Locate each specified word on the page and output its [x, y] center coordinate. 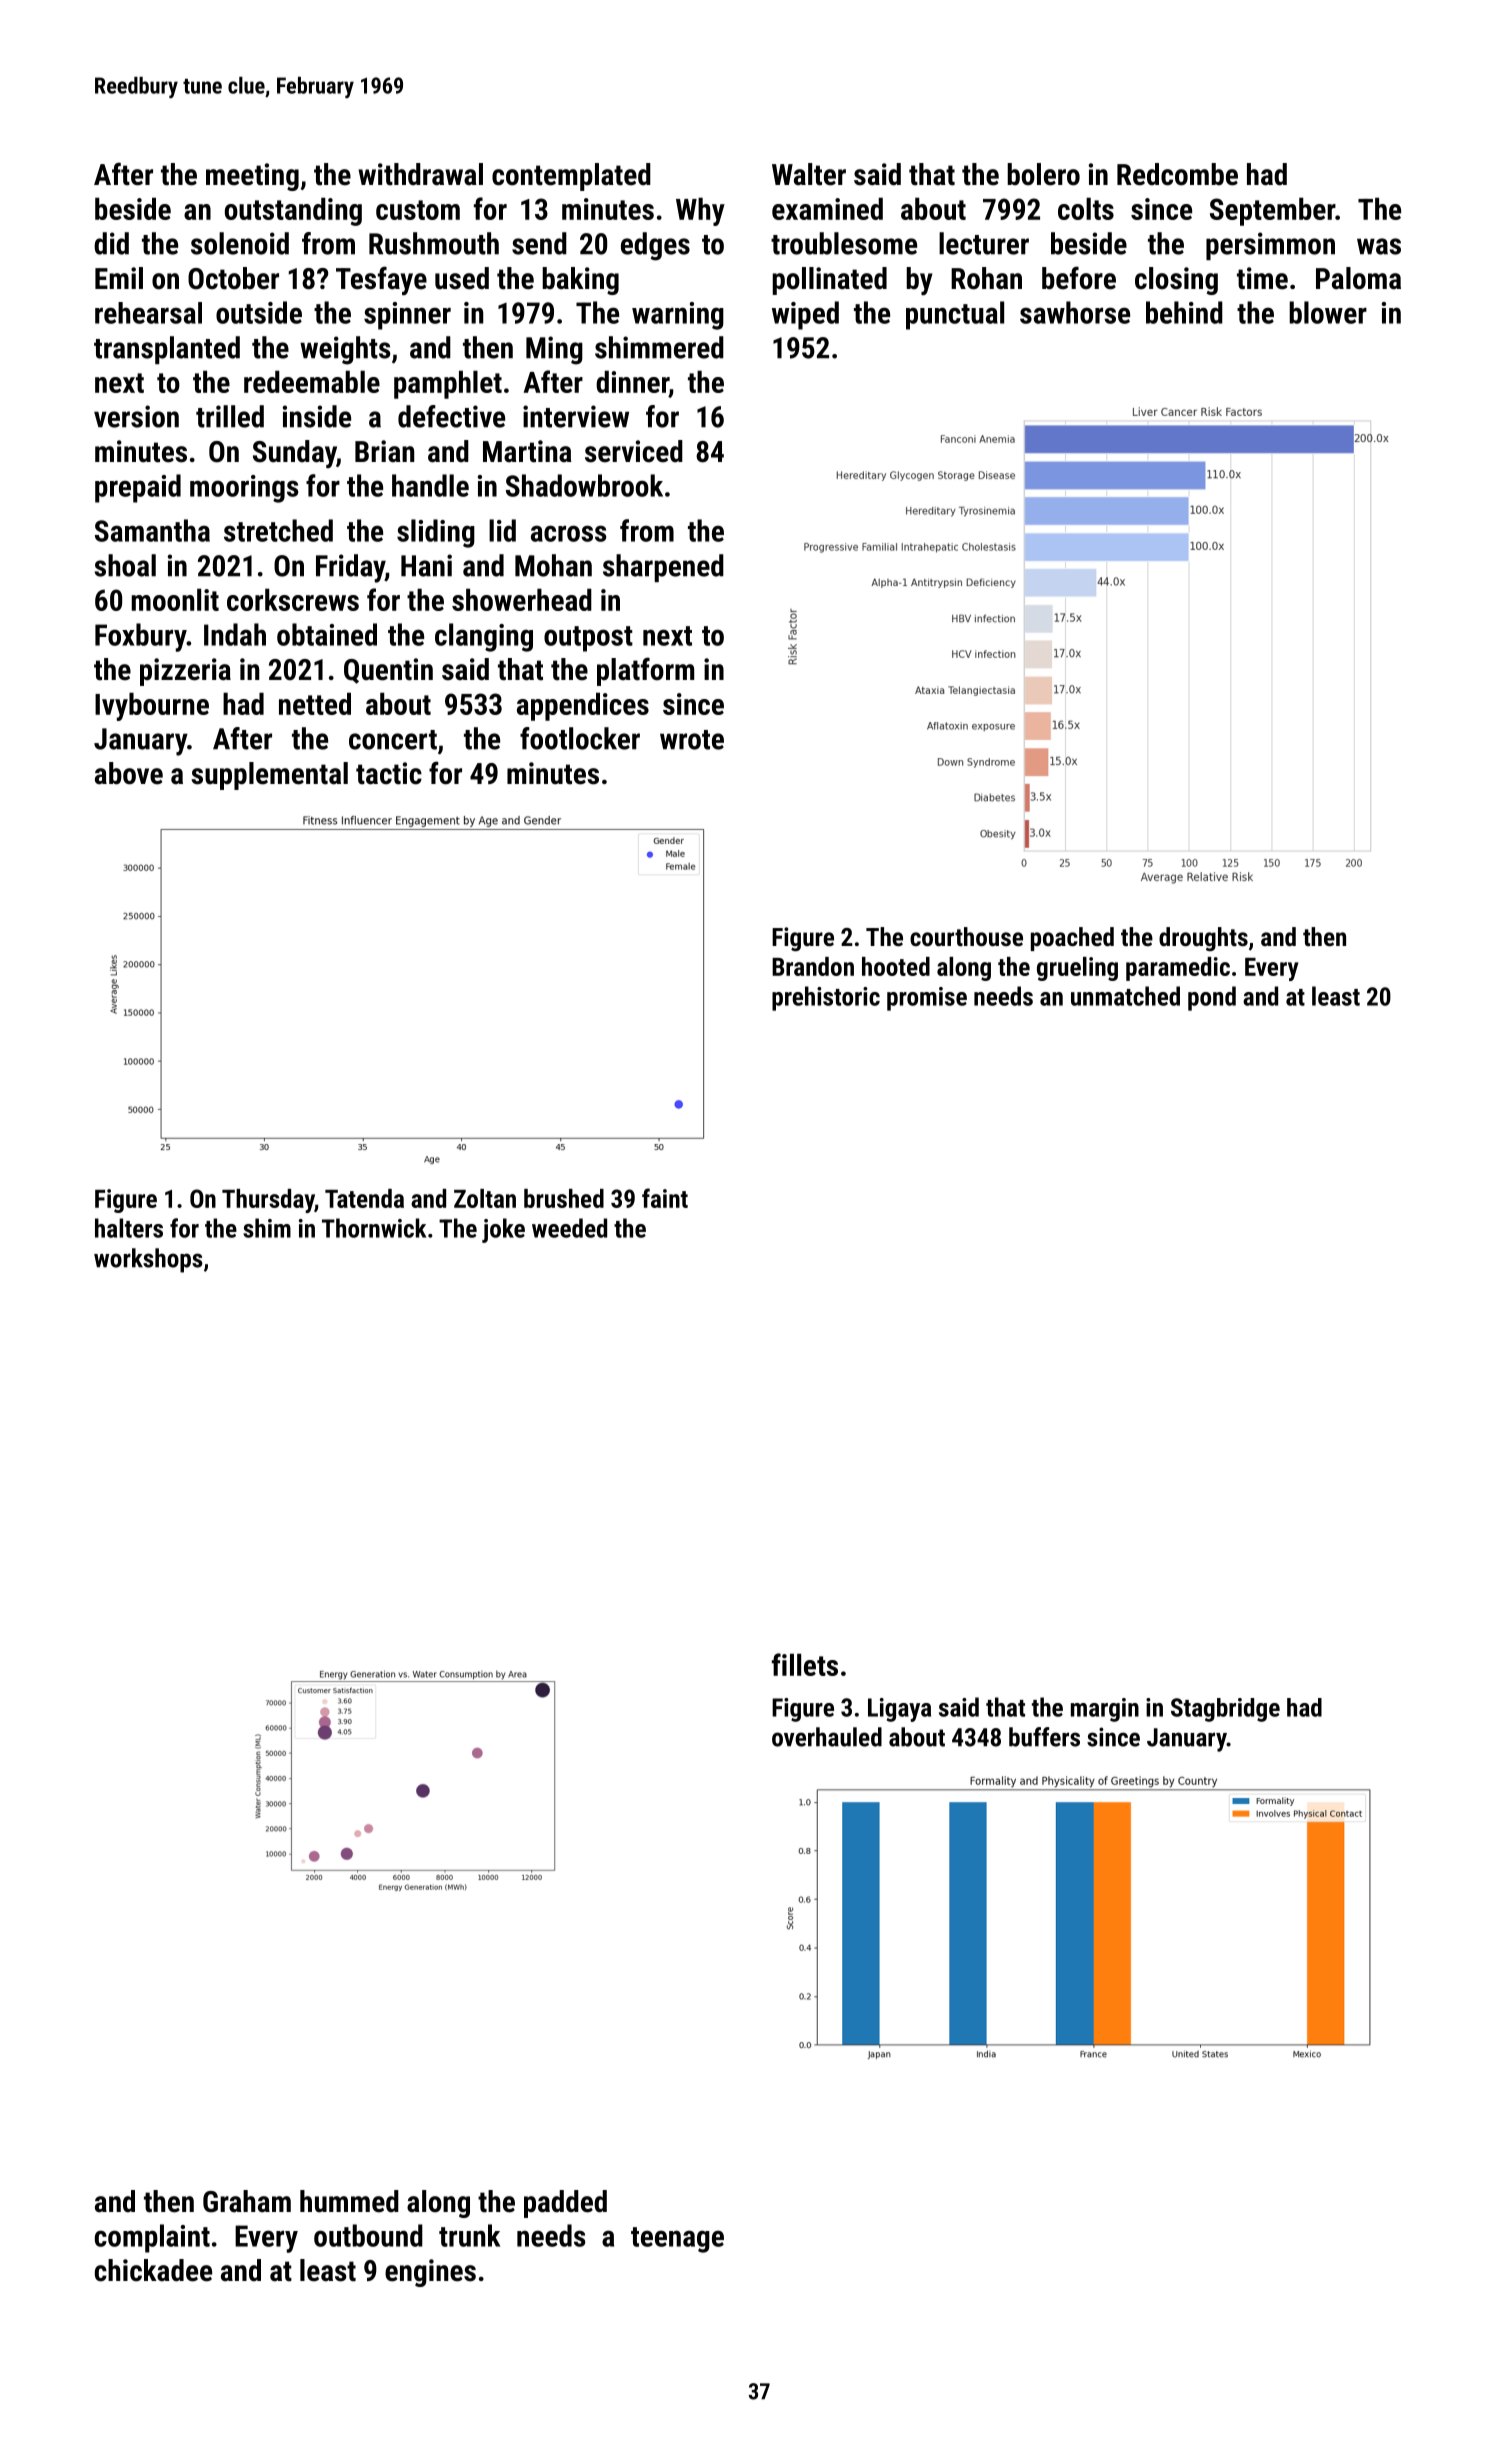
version [136, 416]
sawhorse [1075, 312]
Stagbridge [1225, 1710]
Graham [247, 2201]
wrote [692, 740]
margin [1105, 1710]
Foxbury [141, 637]
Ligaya [899, 1710]
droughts [1203, 939]
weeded [569, 1228]
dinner [632, 381]
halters [129, 1228]
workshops [148, 1260]
